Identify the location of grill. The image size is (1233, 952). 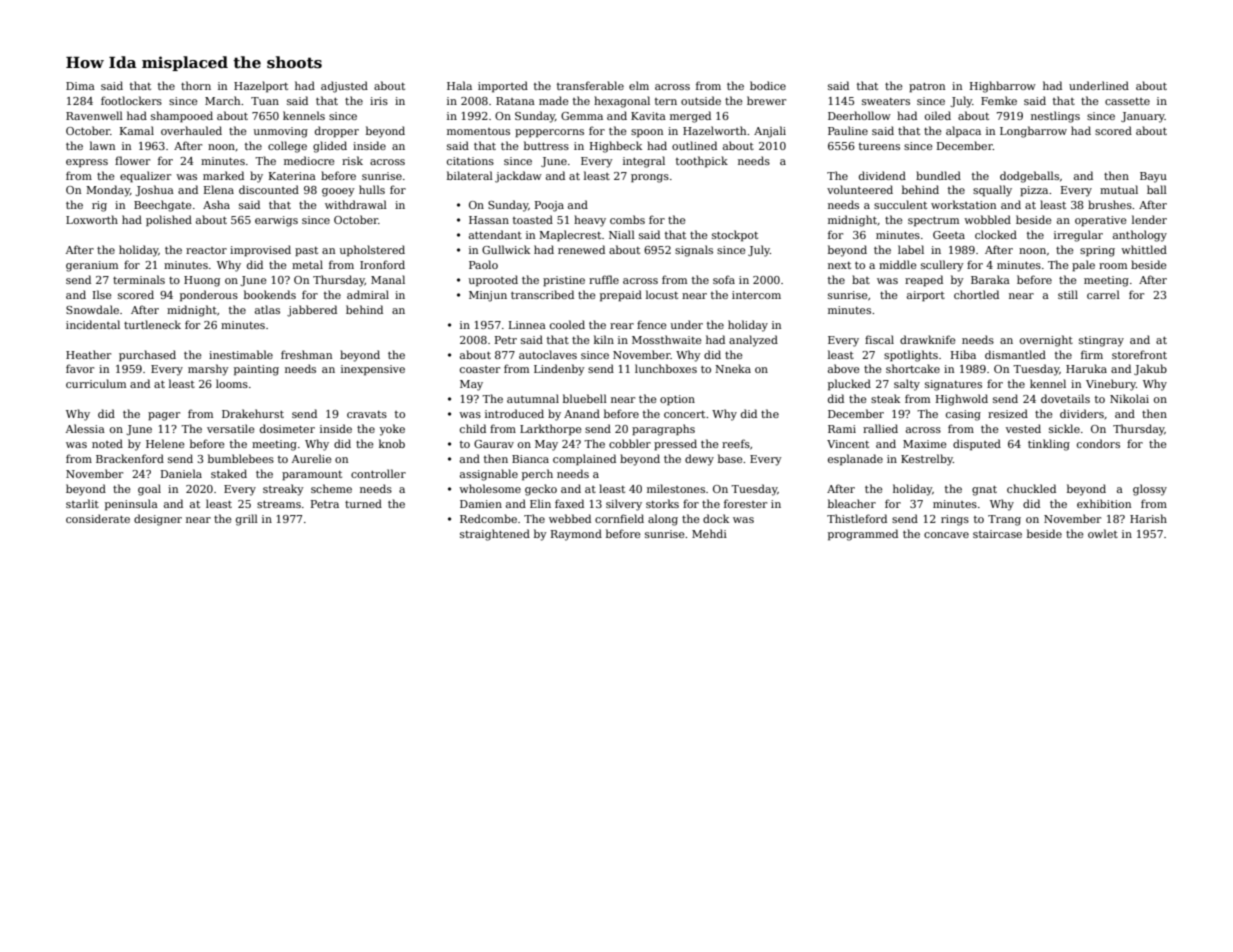
(247, 520).
